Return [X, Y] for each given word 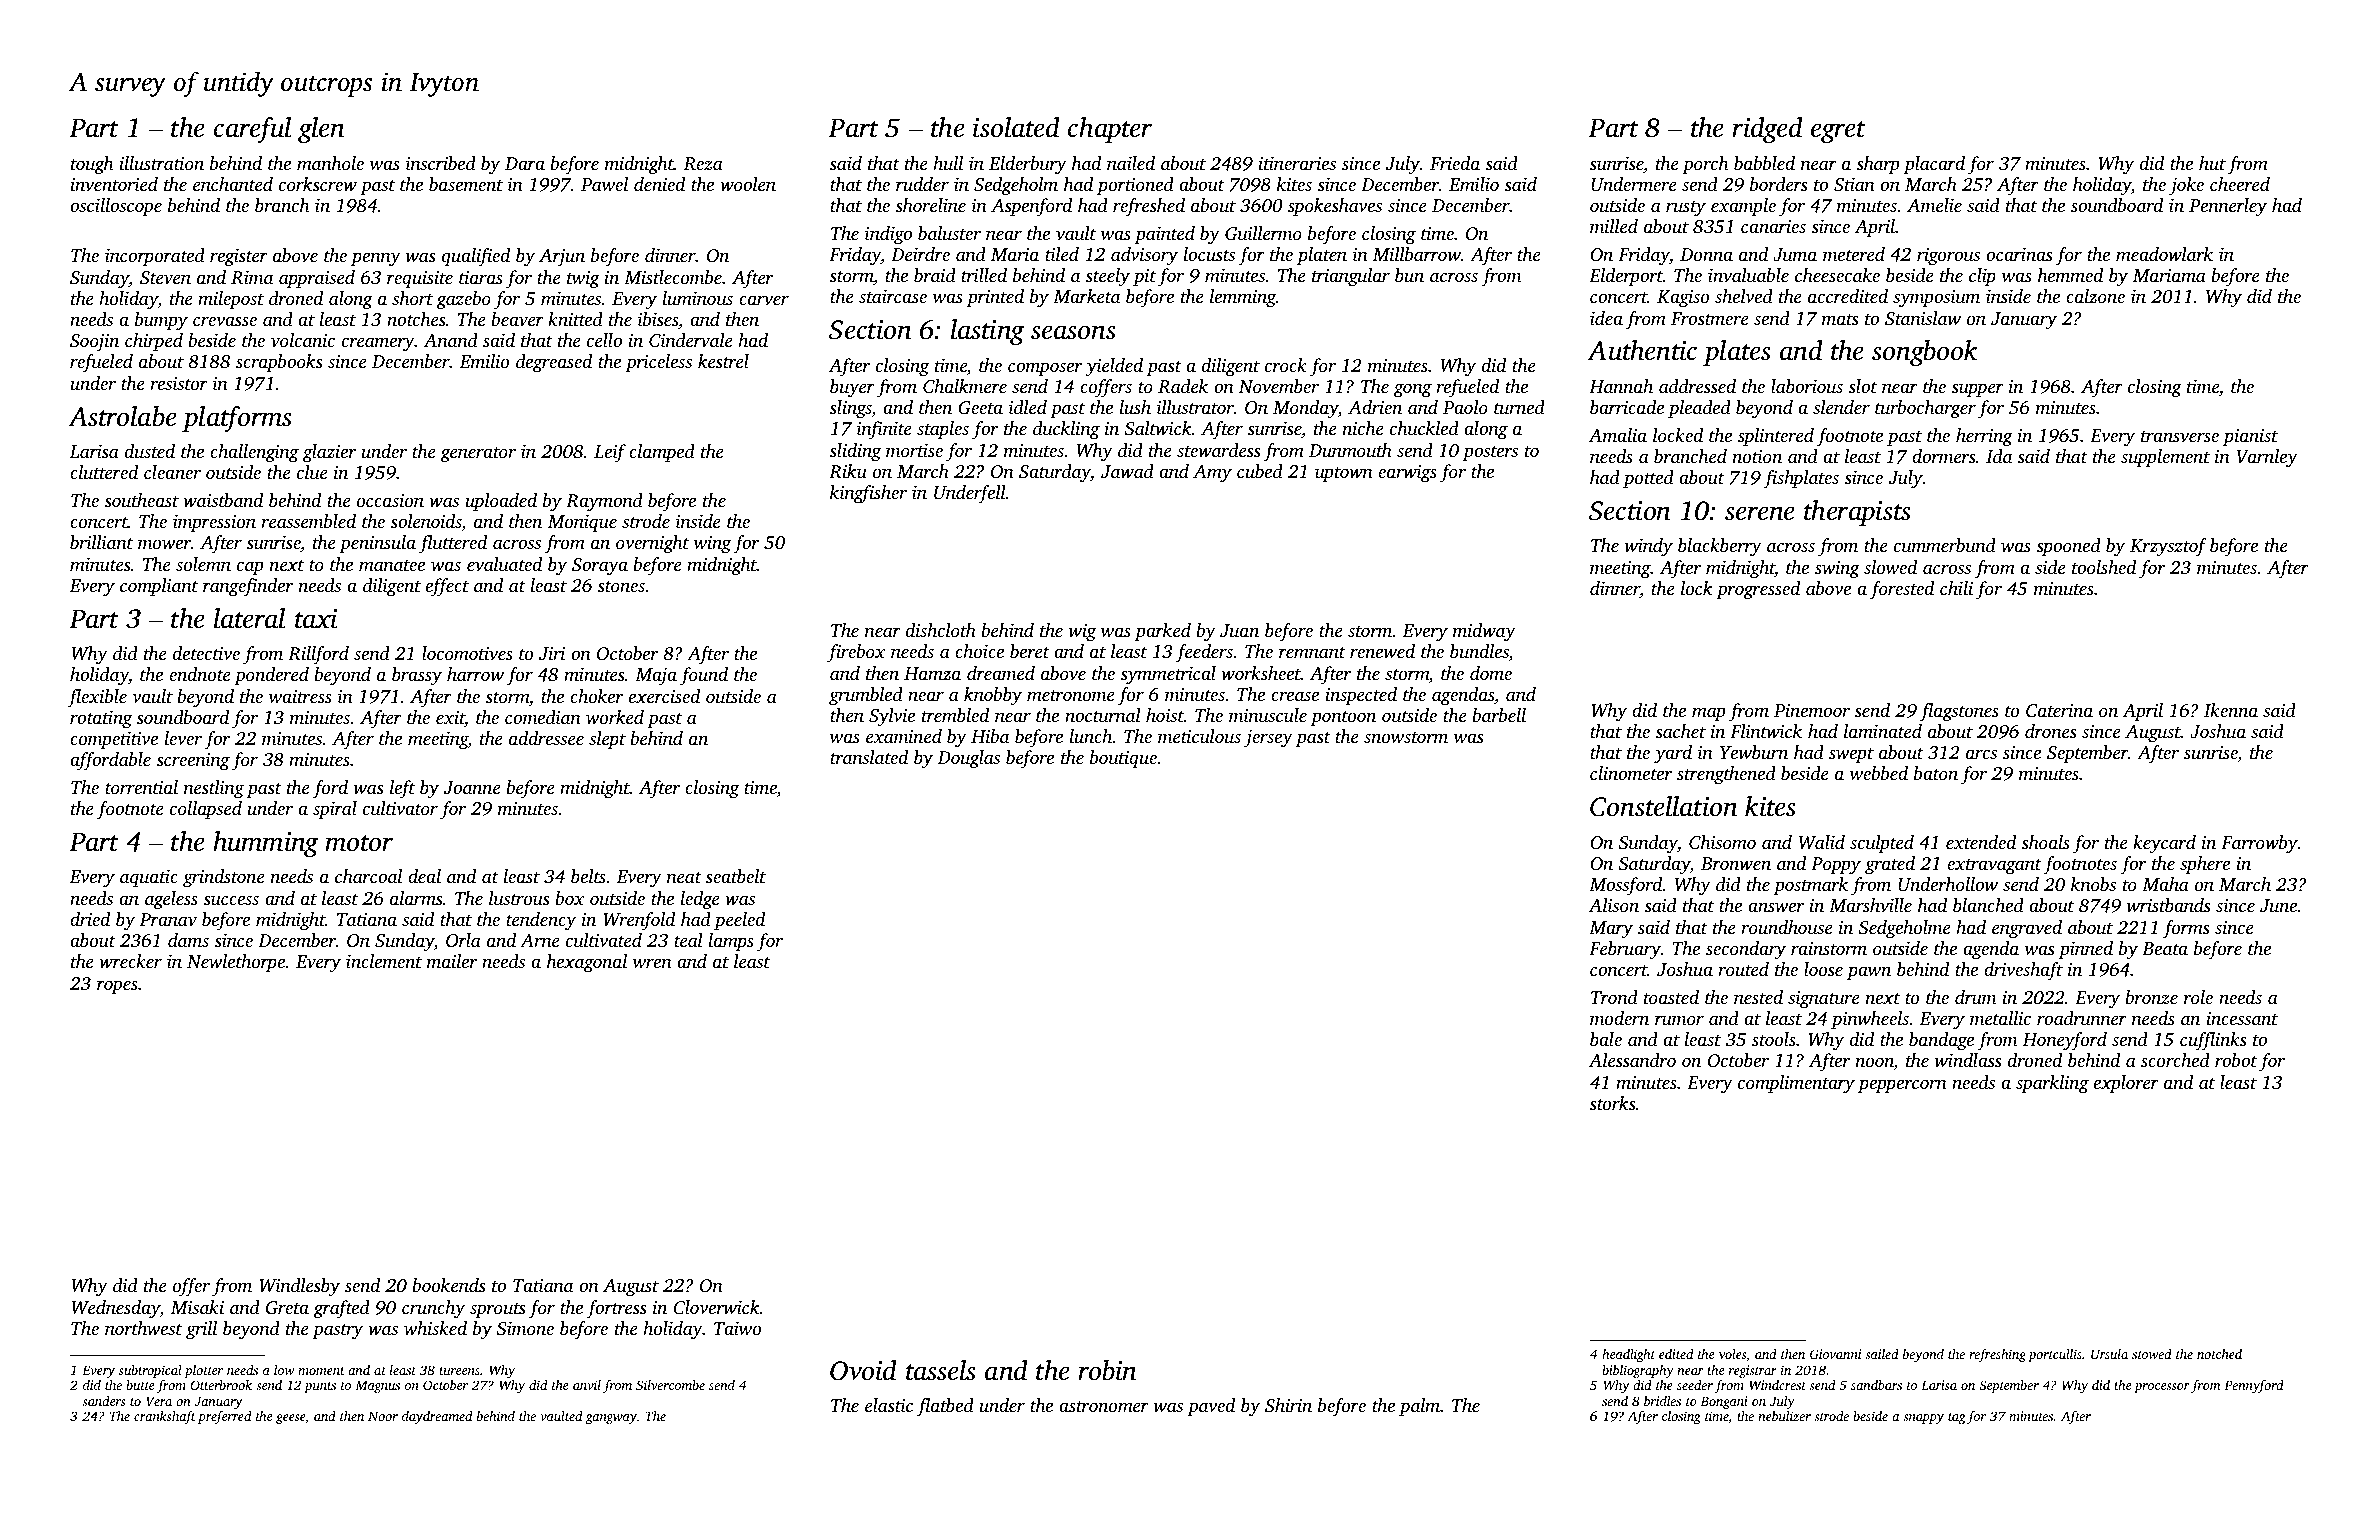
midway [1484, 632]
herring [1984, 437]
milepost [231, 300]
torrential [141, 787]
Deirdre [920, 254]
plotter [203, 1371]
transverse [2180, 436]
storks [1612, 1103]
